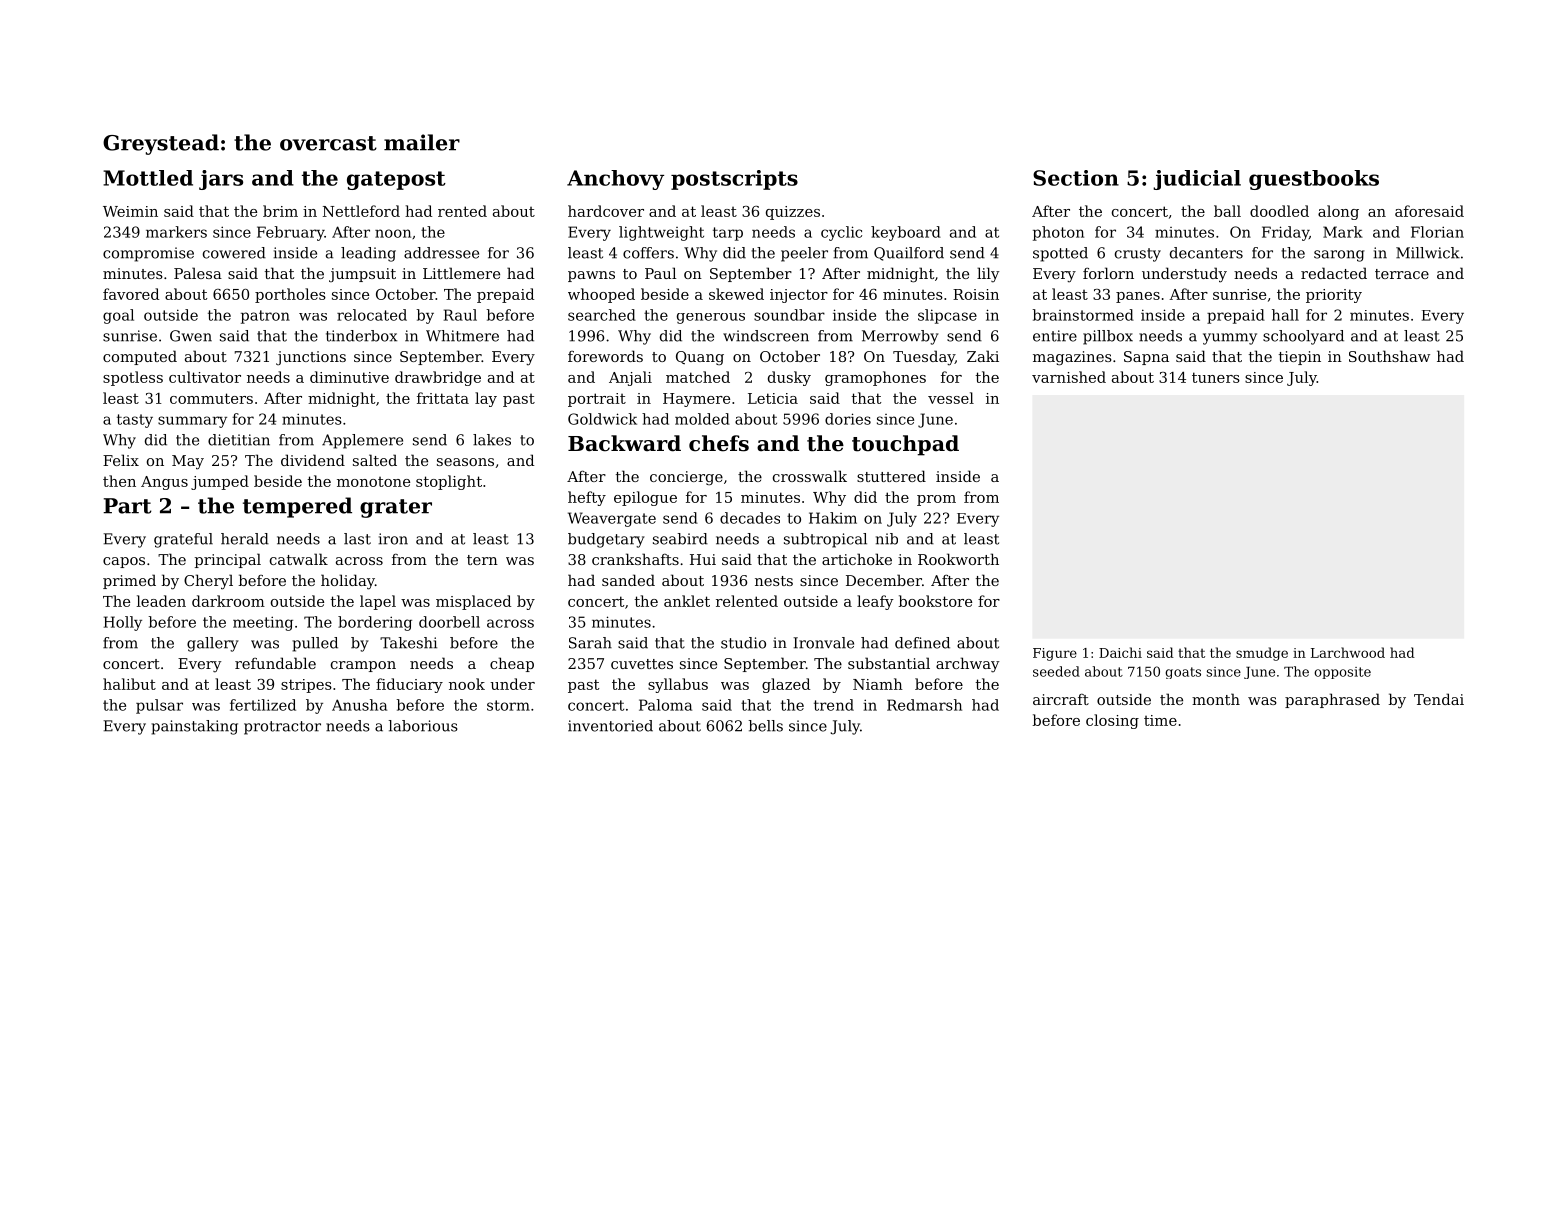 The height and width of the image is (1211, 1567). Describe the element at coordinates (148, 178) in the image. I see `Mottled` at that location.
